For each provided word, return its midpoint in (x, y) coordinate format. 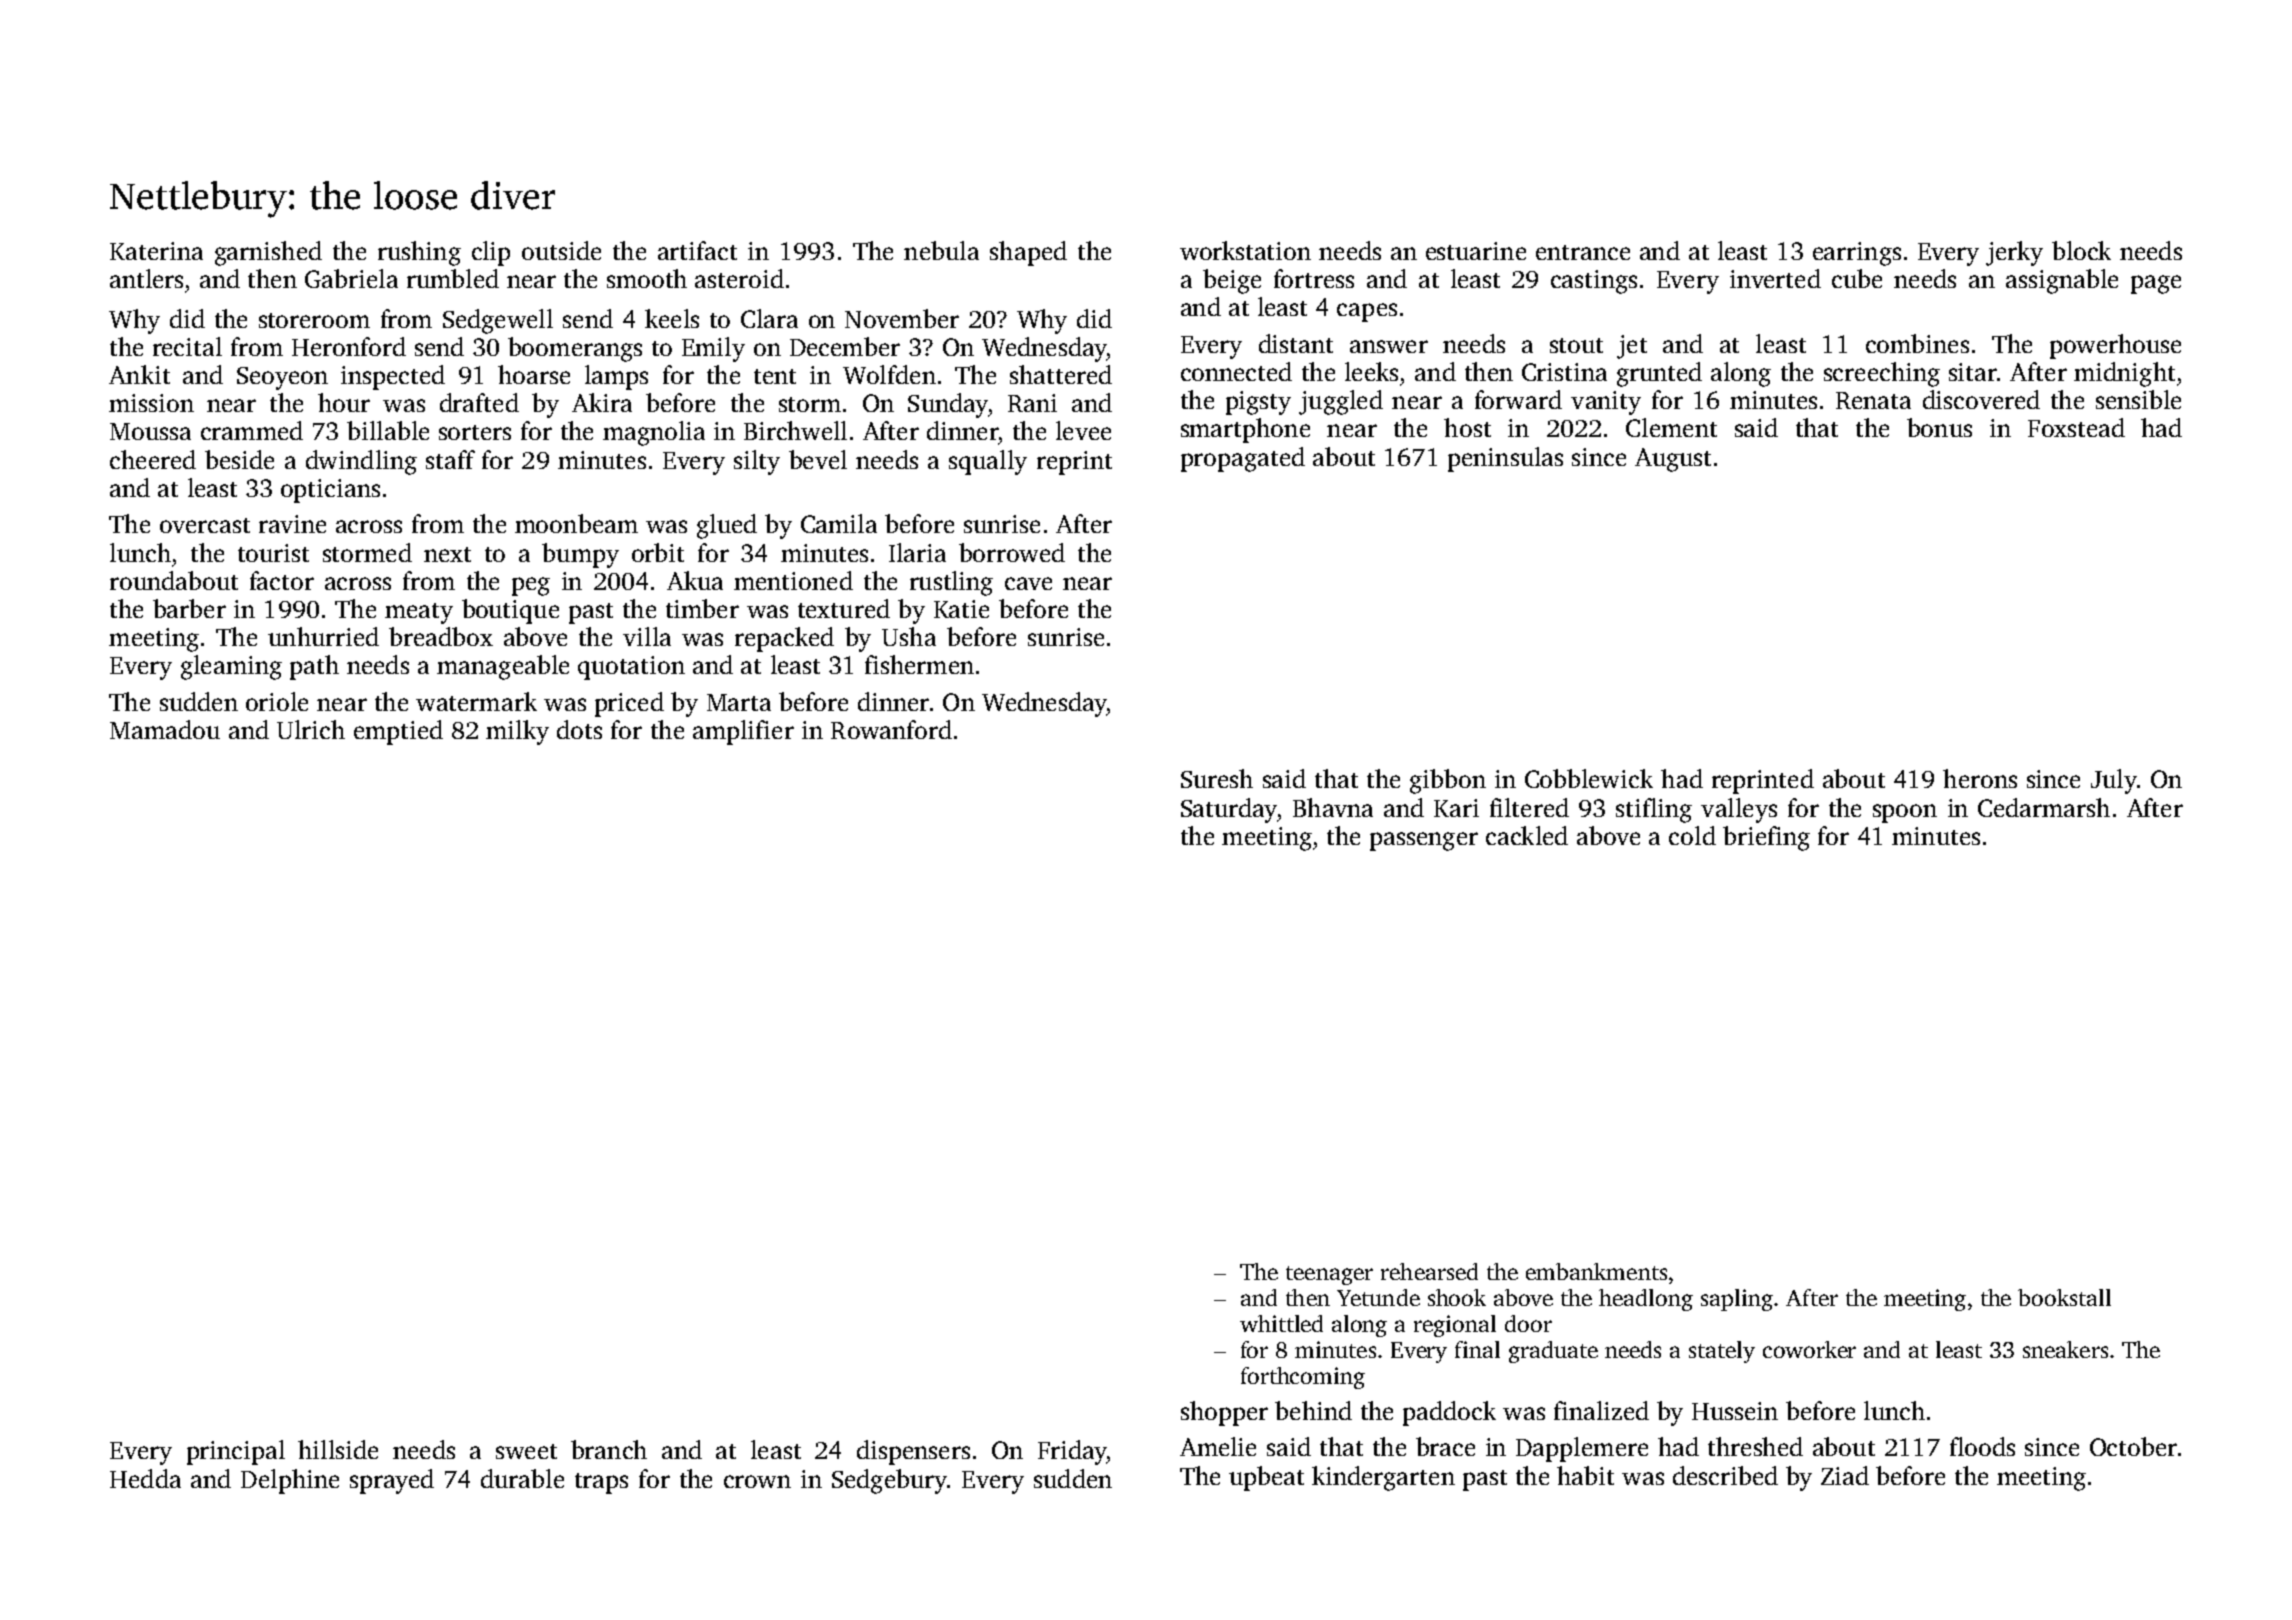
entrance (1583, 252)
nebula (941, 250)
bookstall (2064, 1297)
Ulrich (311, 729)
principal (236, 1452)
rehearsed (1429, 1271)
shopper (1224, 1413)
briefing (1766, 838)
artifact (697, 250)
